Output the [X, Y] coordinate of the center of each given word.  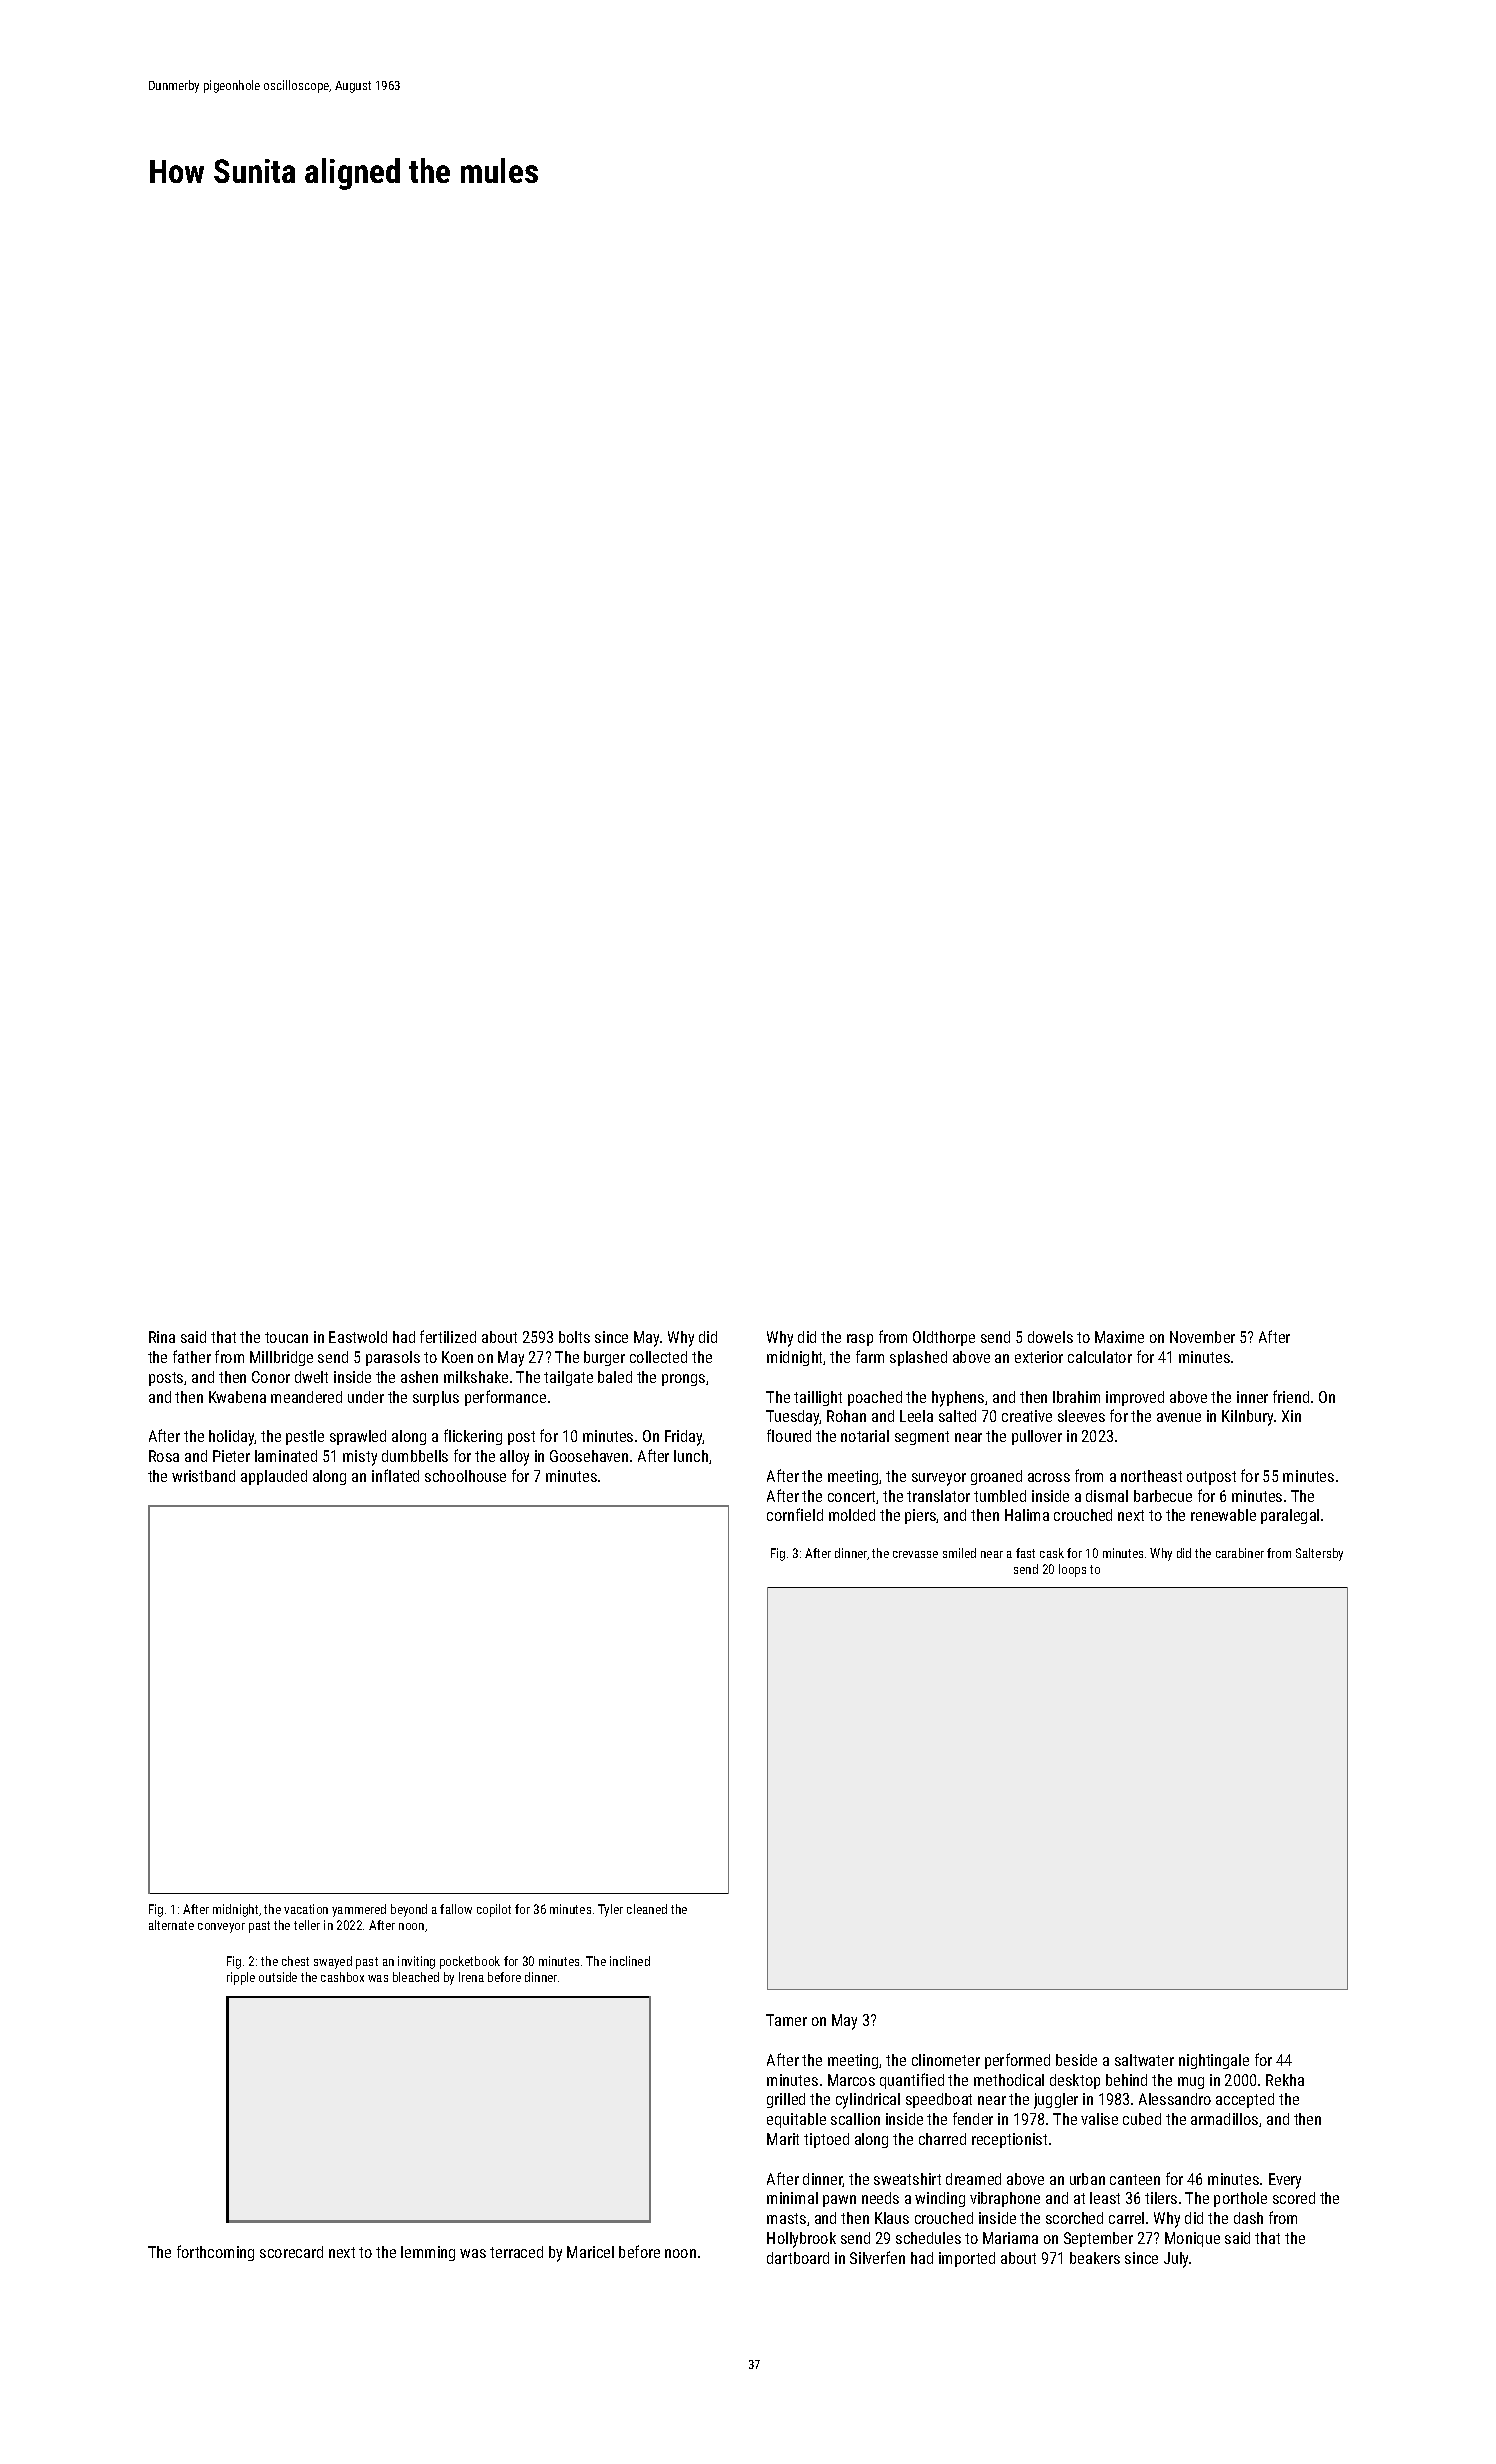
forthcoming [215, 2253]
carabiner [1240, 1553]
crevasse [915, 1554]
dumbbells [415, 1456]
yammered [359, 1910]
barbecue [1163, 1496]
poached [875, 1398]
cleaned [647, 1909]
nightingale [1214, 2061]
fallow [456, 1909]
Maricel [590, 2252]
